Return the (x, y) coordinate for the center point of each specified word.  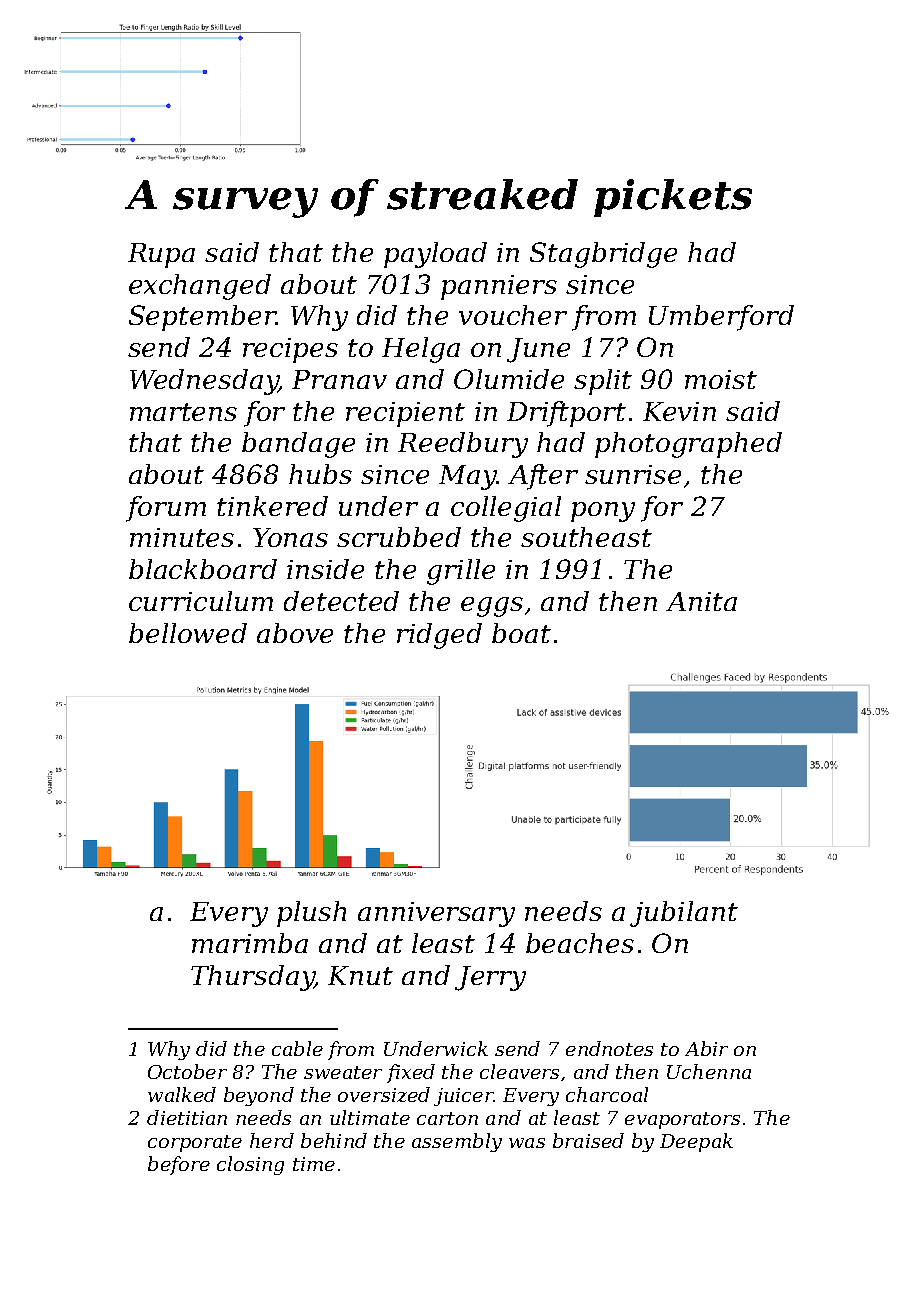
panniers (499, 287)
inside (325, 569)
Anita (701, 601)
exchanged (200, 287)
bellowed (188, 633)
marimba (250, 943)
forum (166, 509)
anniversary (436, 914)
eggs (492, 607)
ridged (439, 636)
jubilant (684, 914)
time (314, 1164)
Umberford (721, 318)
